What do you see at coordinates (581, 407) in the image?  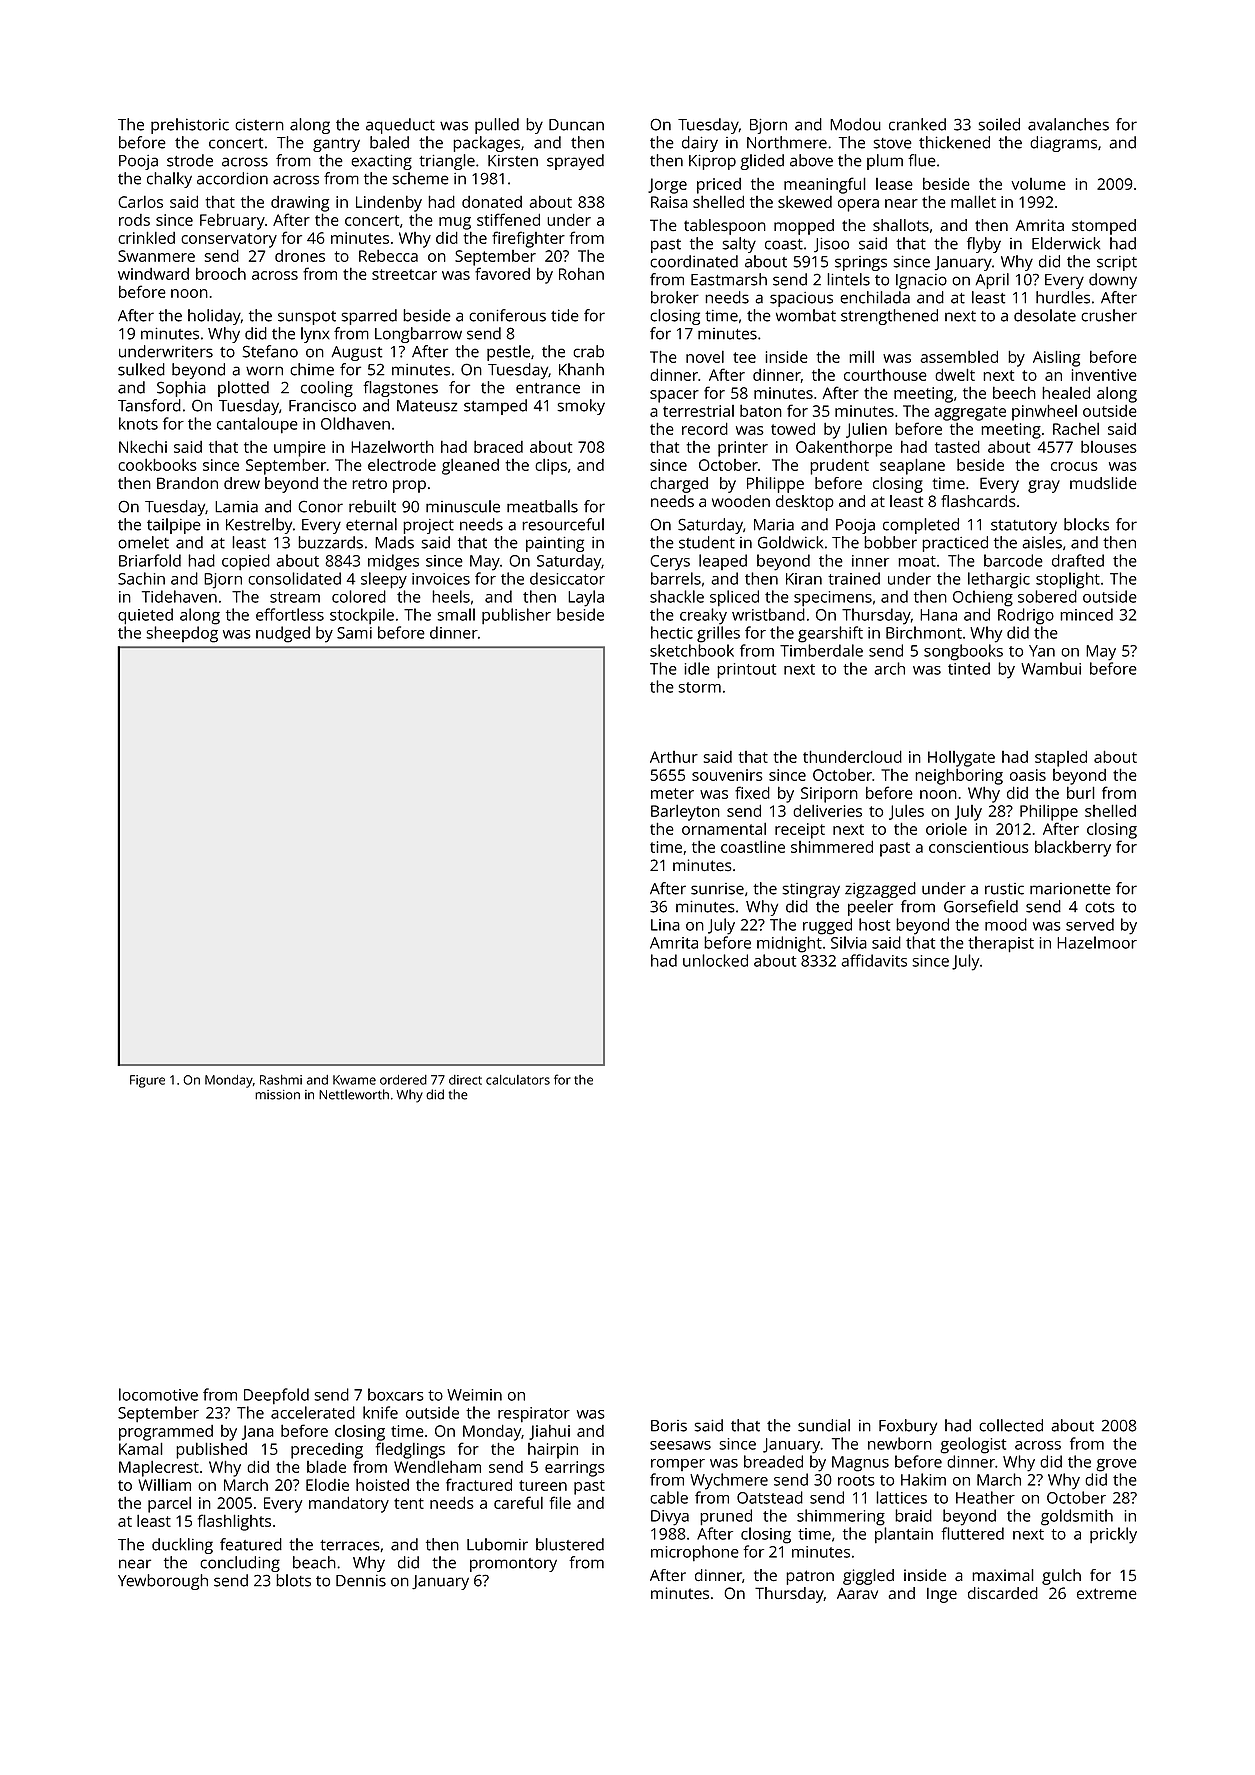 I see `smoky` at bounding box center [581, 407].
